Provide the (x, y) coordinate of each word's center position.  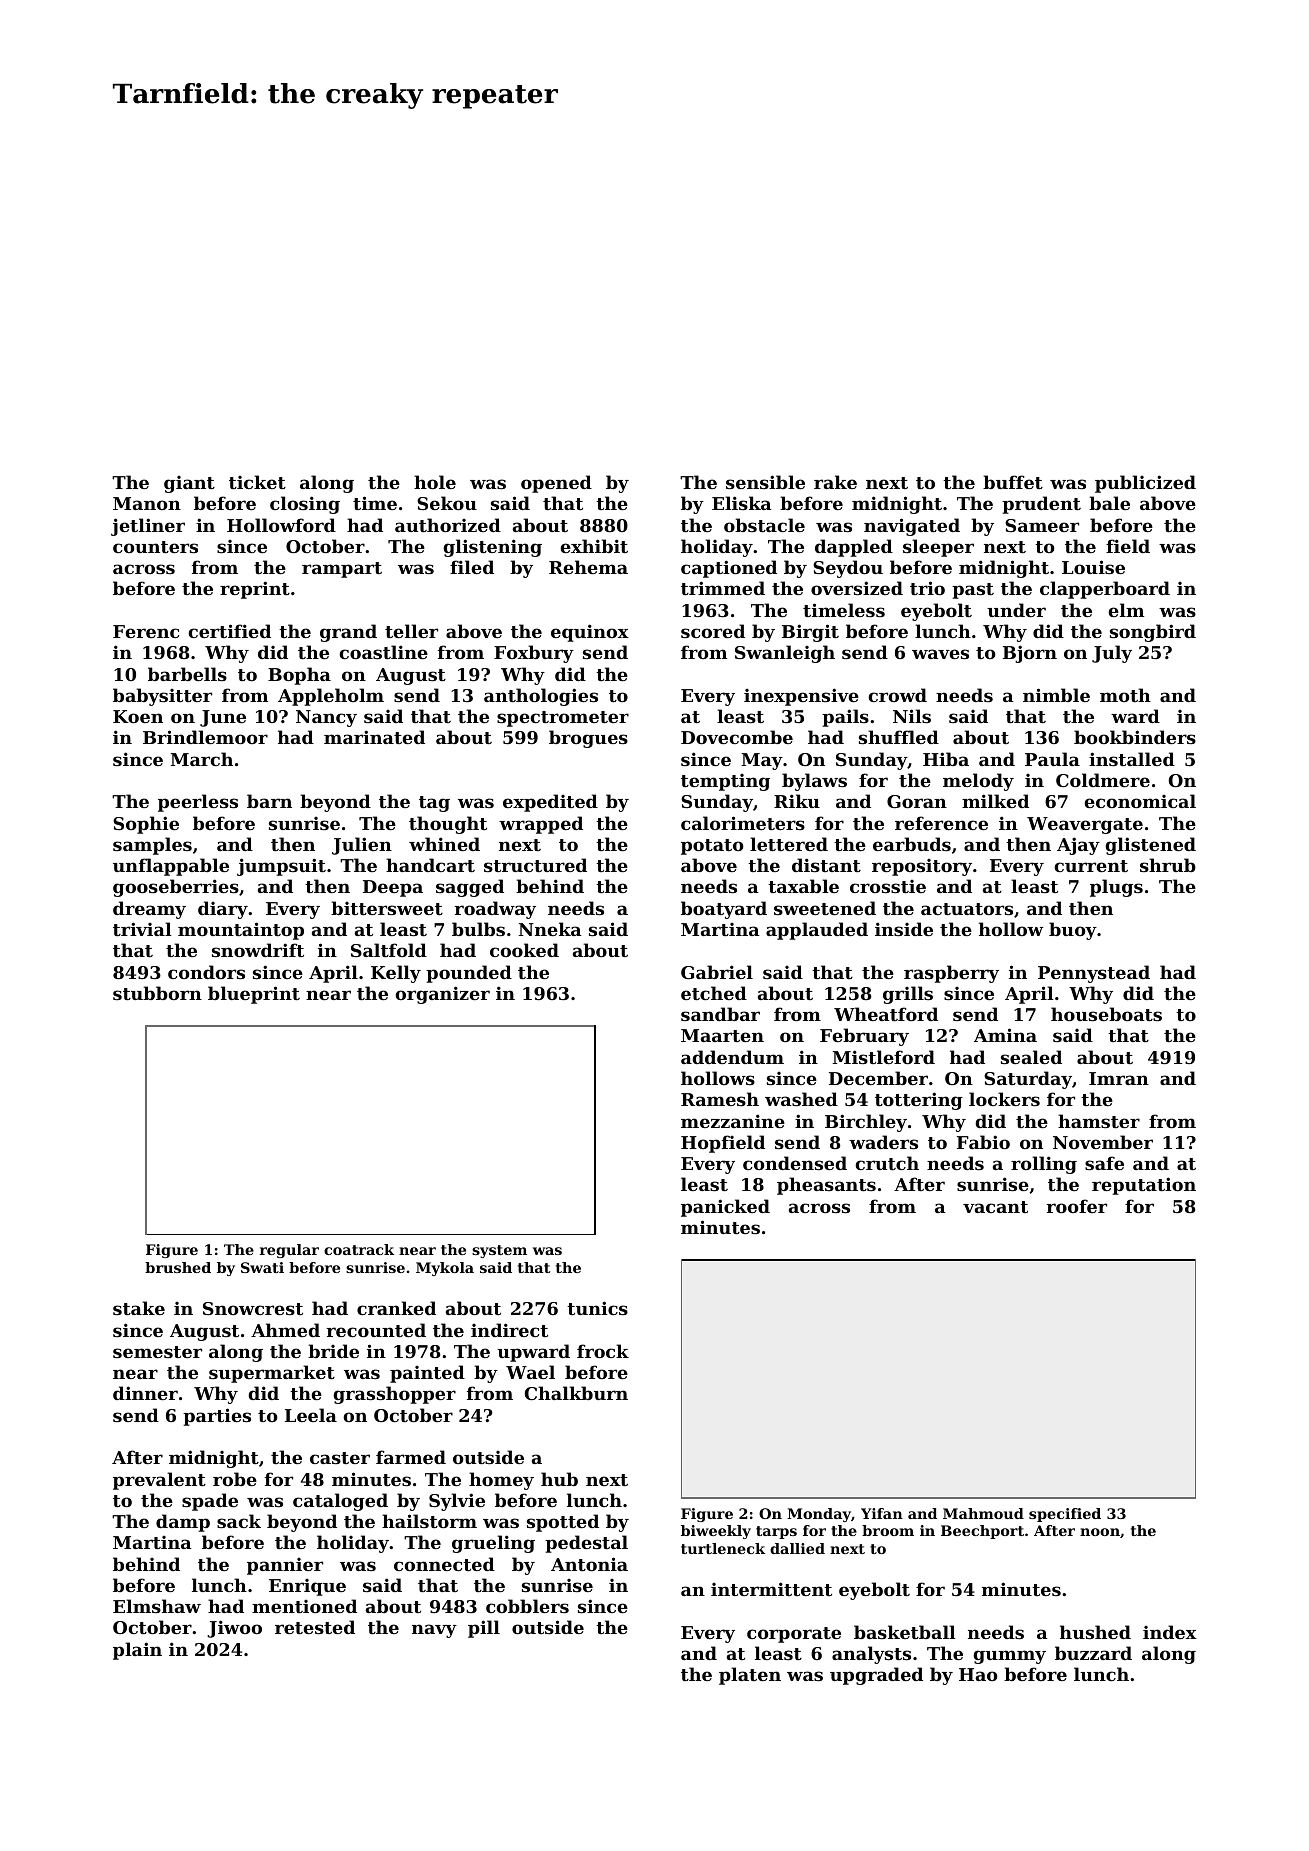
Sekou (447, 503)
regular (289, 1251)
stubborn (157, 993)
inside (904, 929)
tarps (776, 1532)
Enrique (307, 1587)
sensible (765, 482)
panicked (725, 1208)
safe (1104, 1163)
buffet (1013, 482)
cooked (524, 950)
